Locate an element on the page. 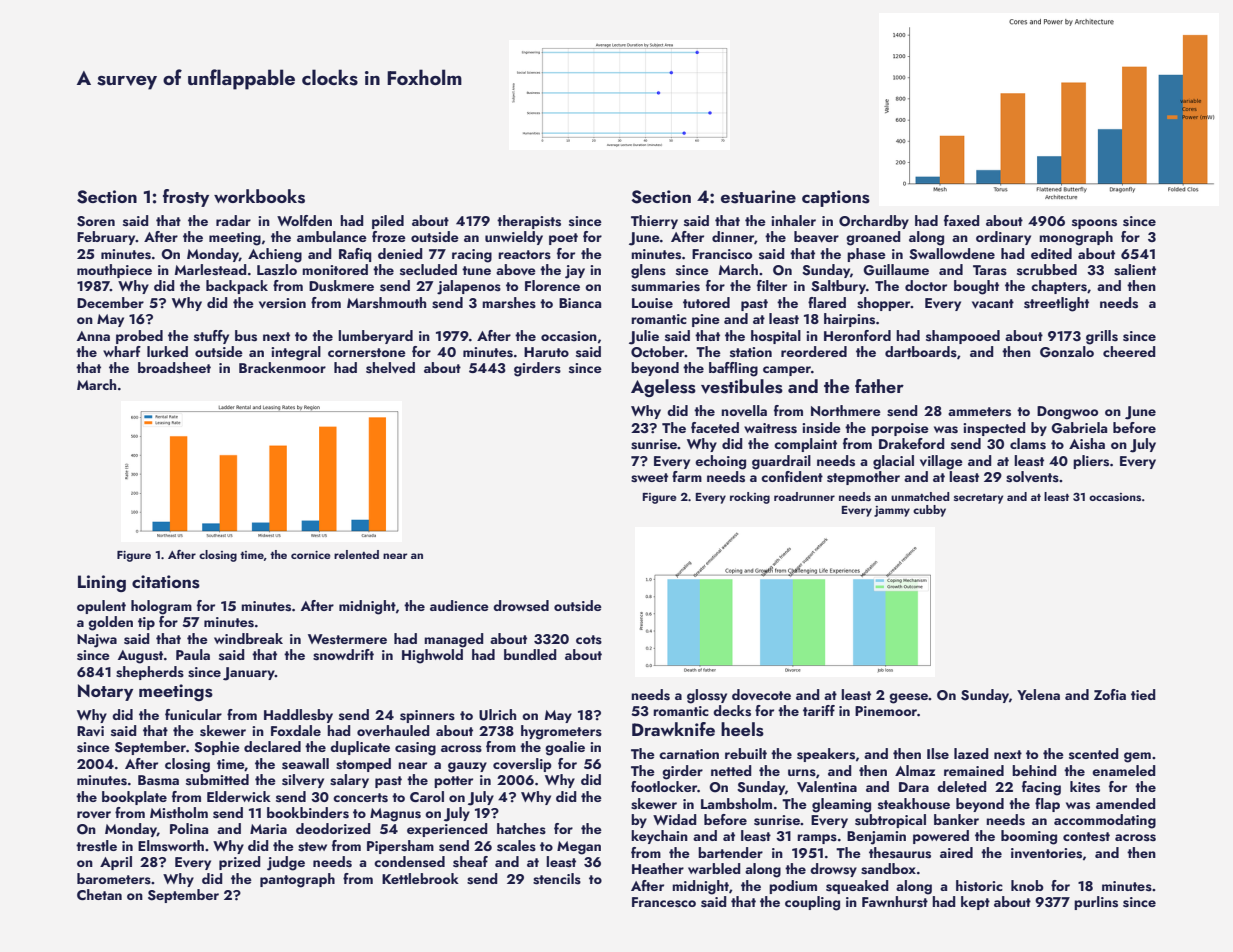 This image has height=952, width=1233. estuarine is located at coordinates (758, 197).
